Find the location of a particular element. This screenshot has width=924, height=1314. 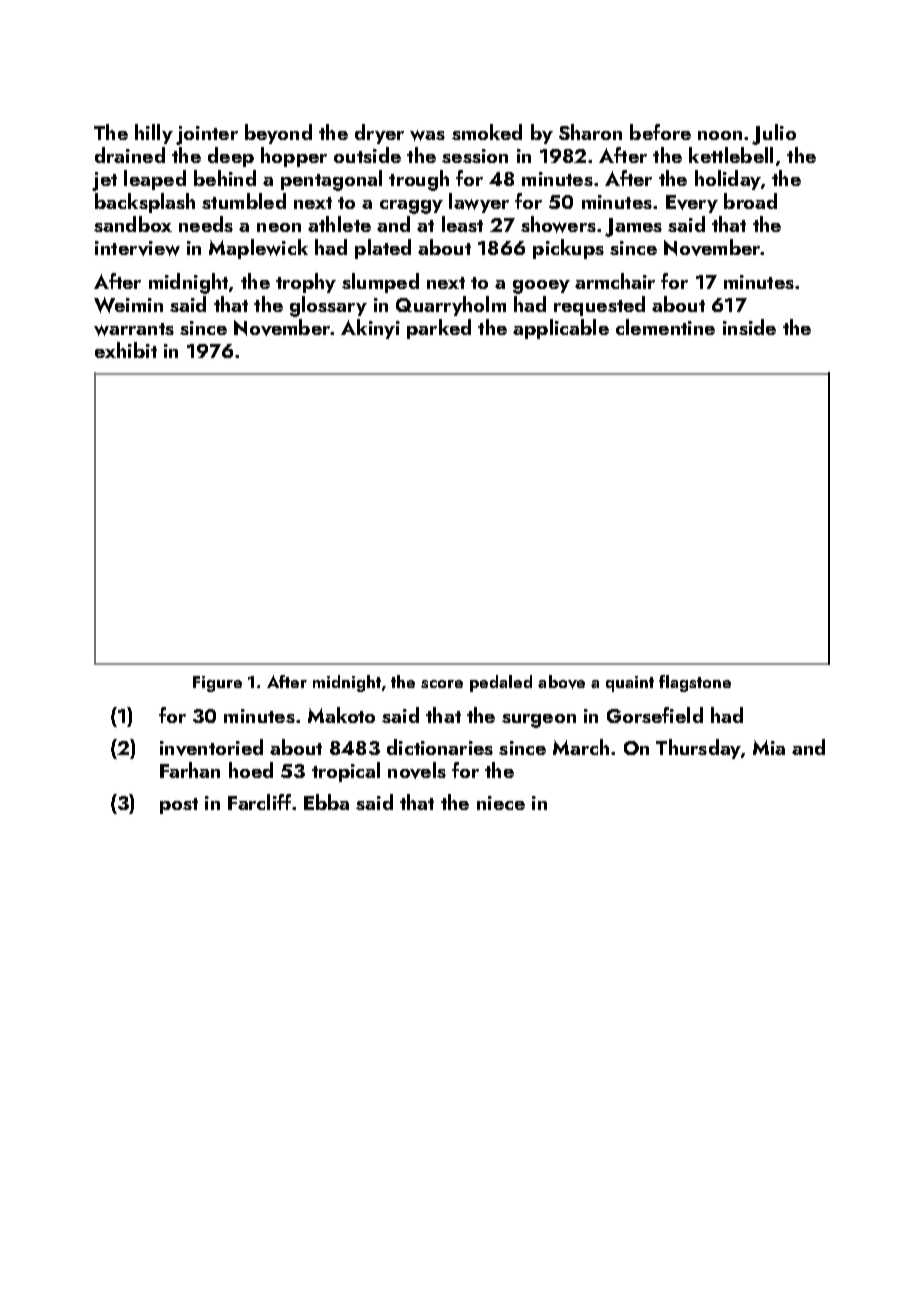

parked is located at coordinates (439, 329).
